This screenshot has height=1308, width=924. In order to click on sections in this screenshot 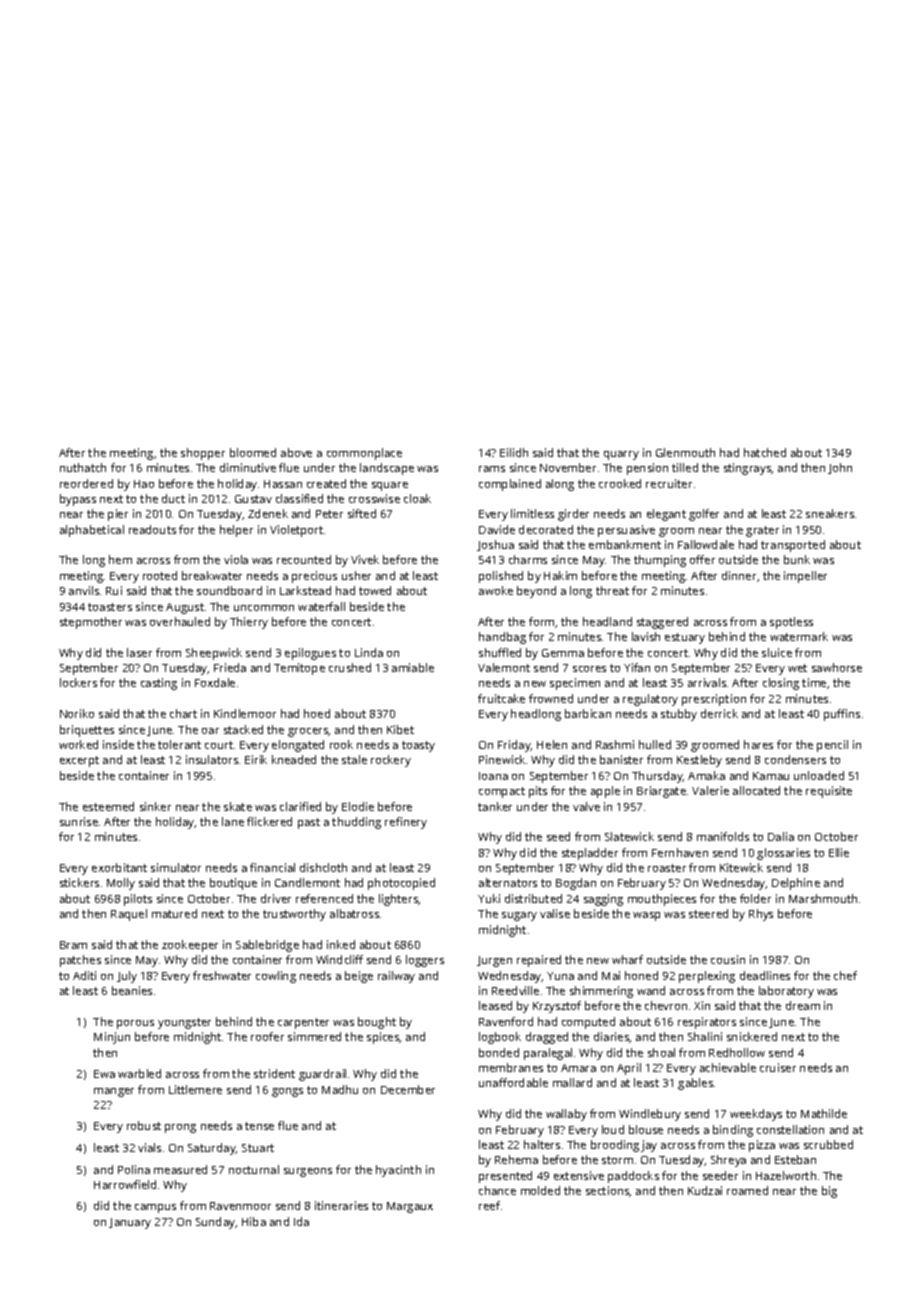, I will do `click(608, 1191)`.
